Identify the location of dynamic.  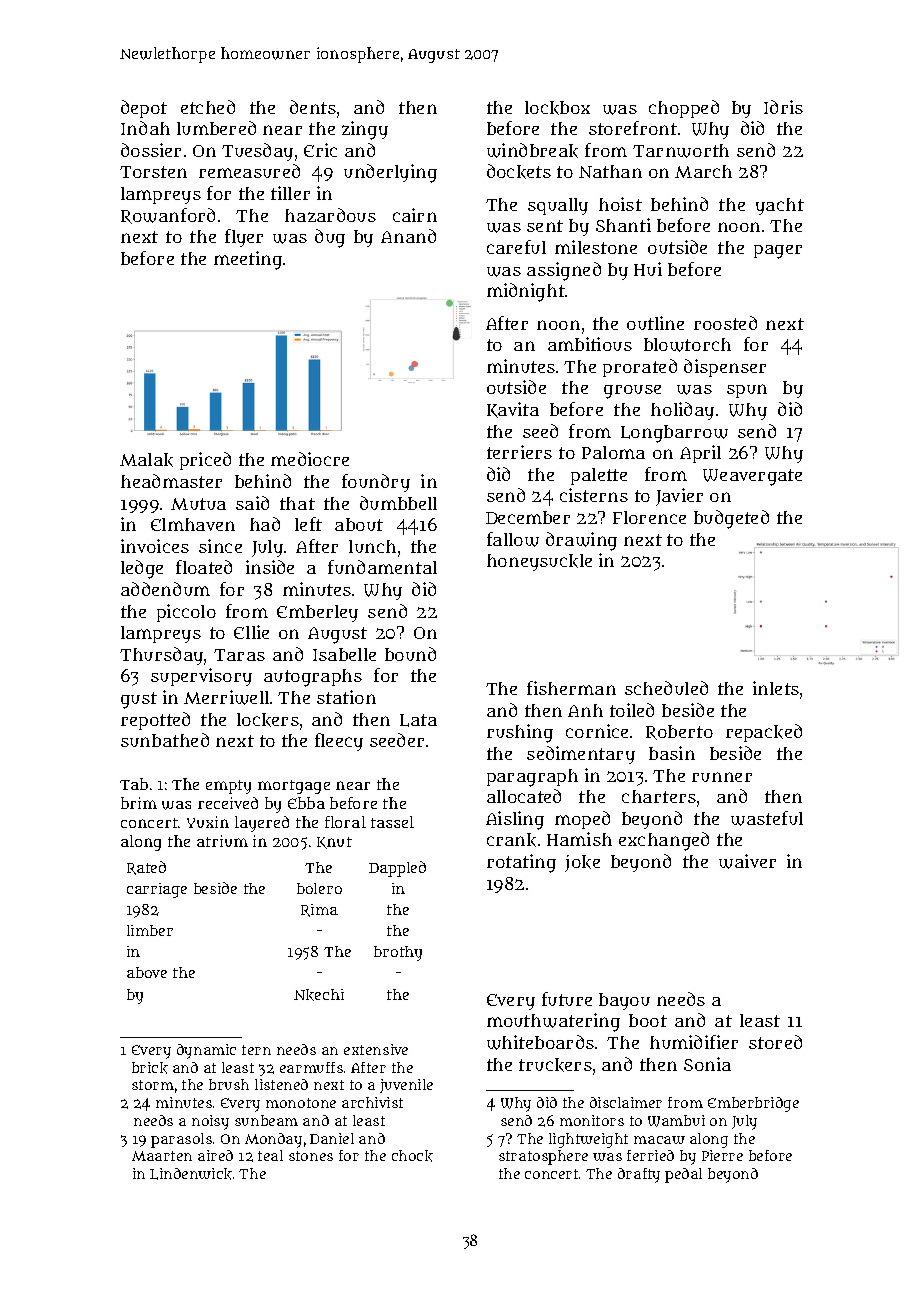
(206, 1051).
